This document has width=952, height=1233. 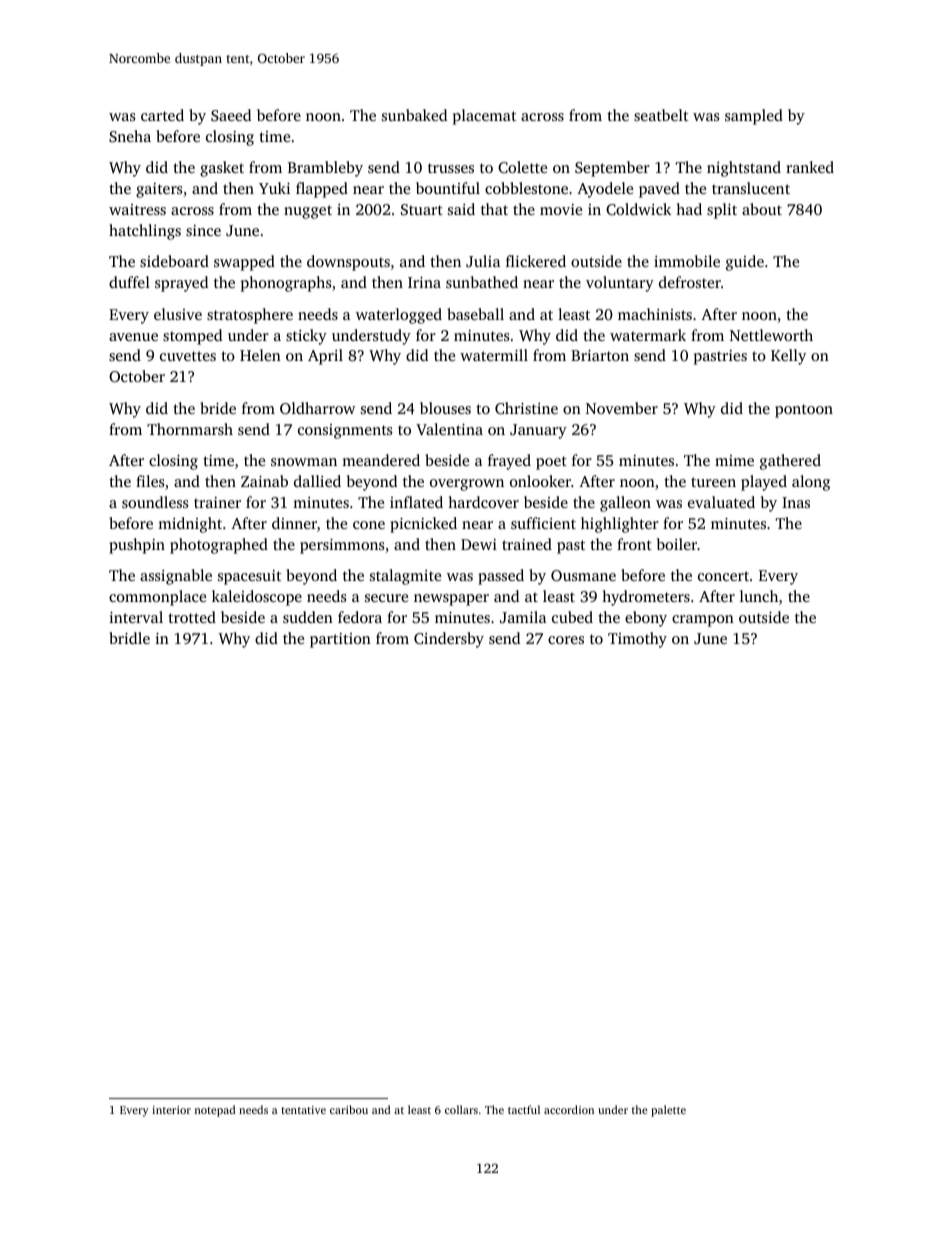 What do you see at coordinates (620, 284) in the document?
I see `voluntary` at bounding box center [620, 284].
